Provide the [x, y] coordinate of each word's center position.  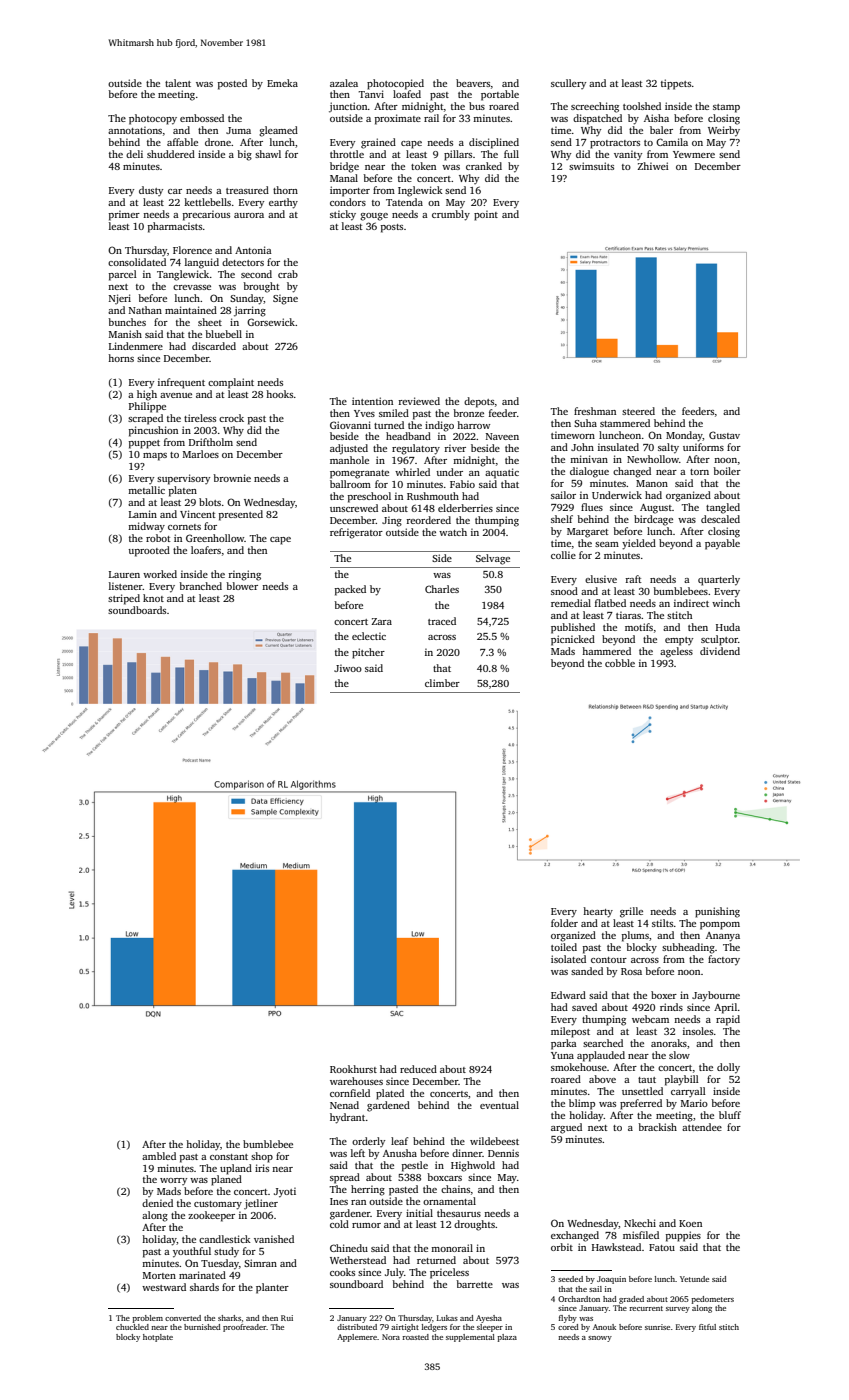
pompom [720, 926]
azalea [344, 83]
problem [147, 1319]
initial [419, 1213]
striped [124, 599]
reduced [418, 1069]
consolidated [137, 262]
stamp [726, 108]
